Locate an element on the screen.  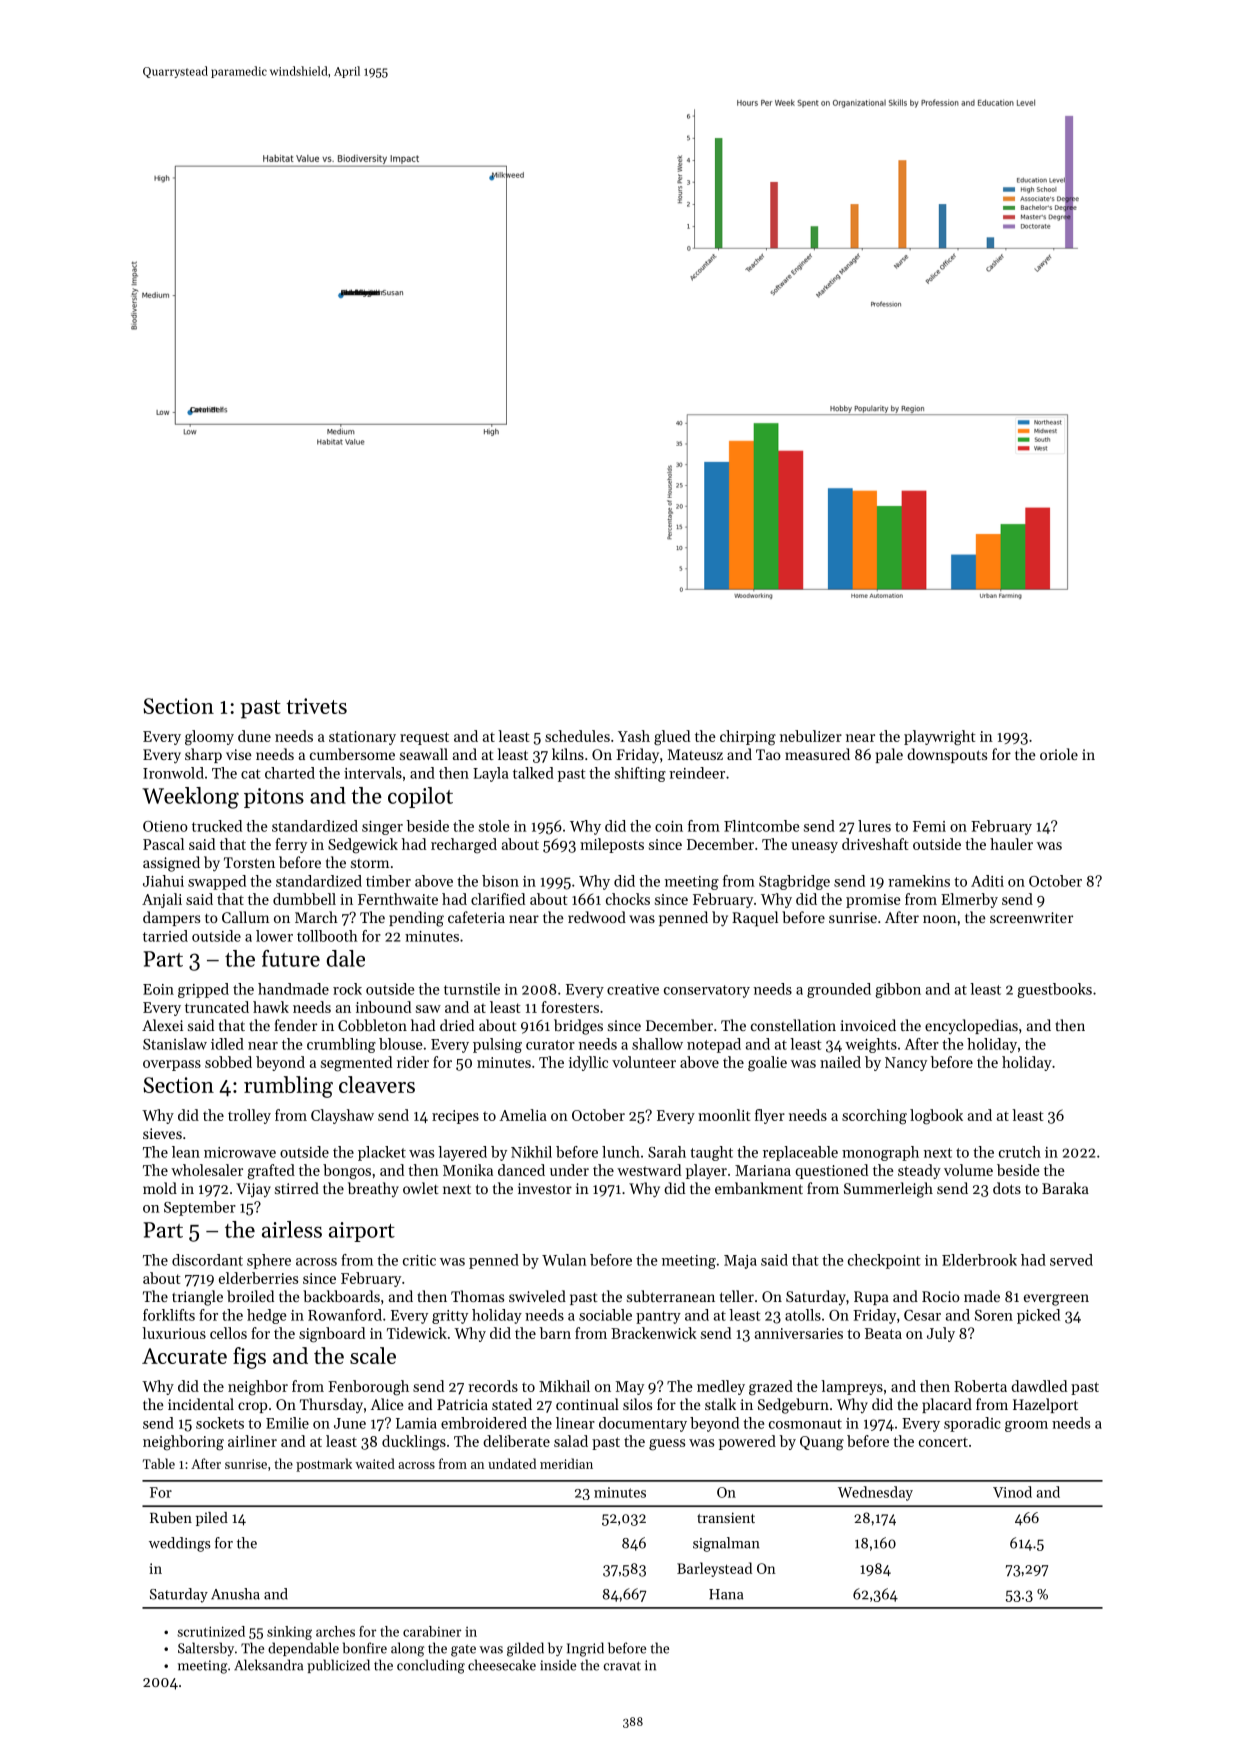
chirping is located at coordinates (748, 738).
